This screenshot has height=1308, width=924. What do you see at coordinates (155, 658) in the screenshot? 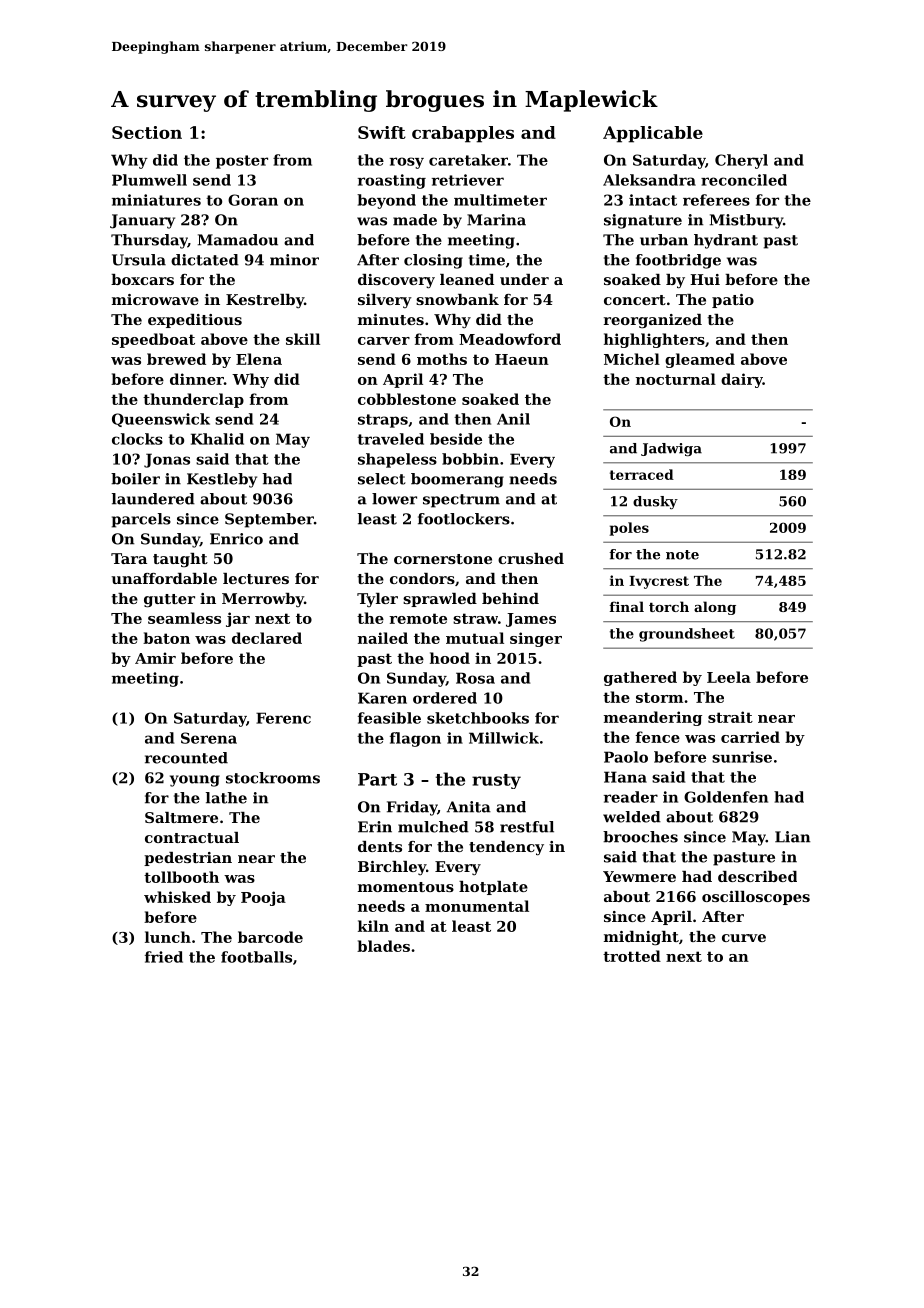
I see `Amir` at bounding box center [155, 658].
